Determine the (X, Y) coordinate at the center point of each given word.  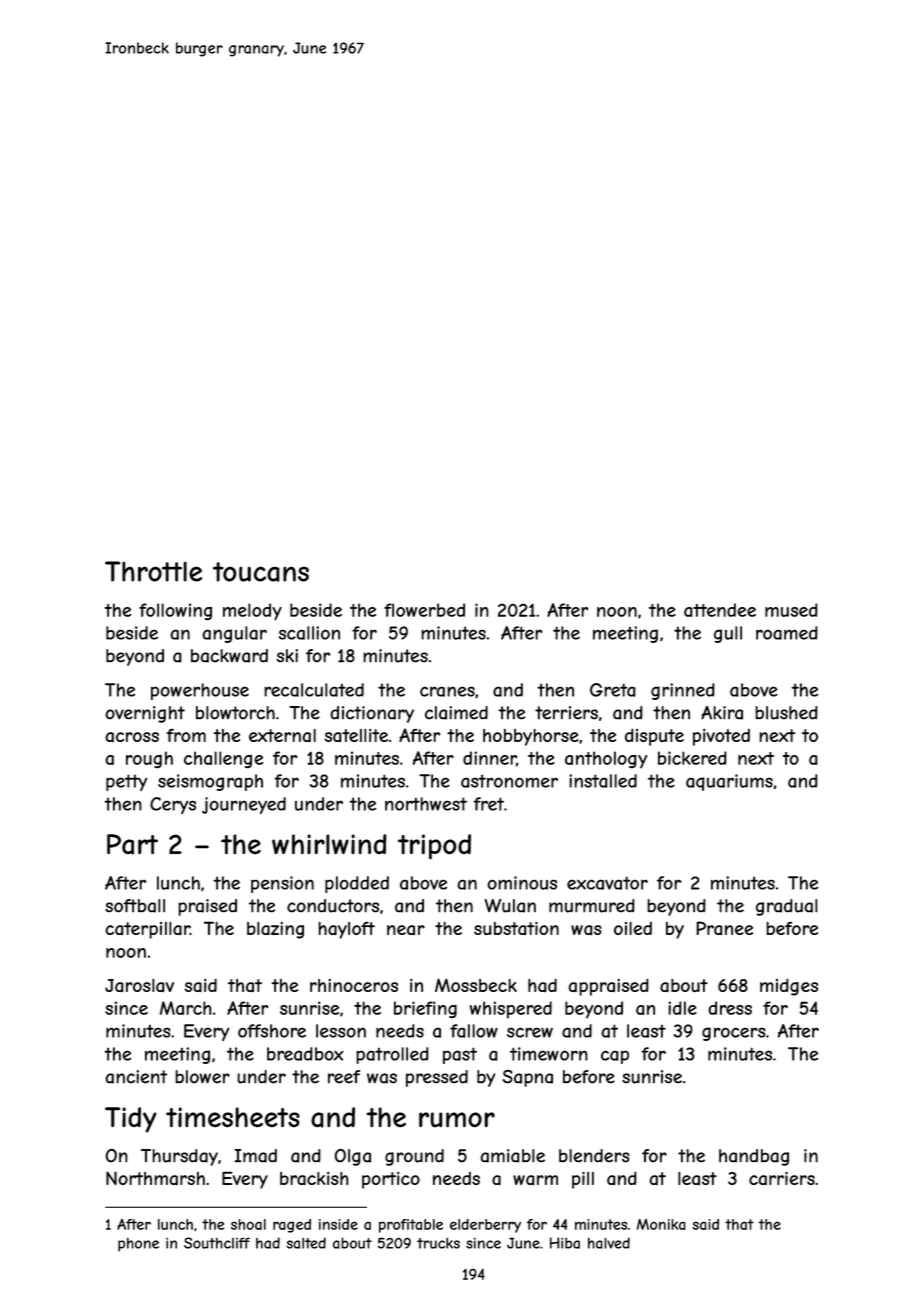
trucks (438, 1243)
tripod (434, 847)
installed (603, 781)
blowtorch (235, 713)
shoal (248, 1224)
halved (609, 1243)
